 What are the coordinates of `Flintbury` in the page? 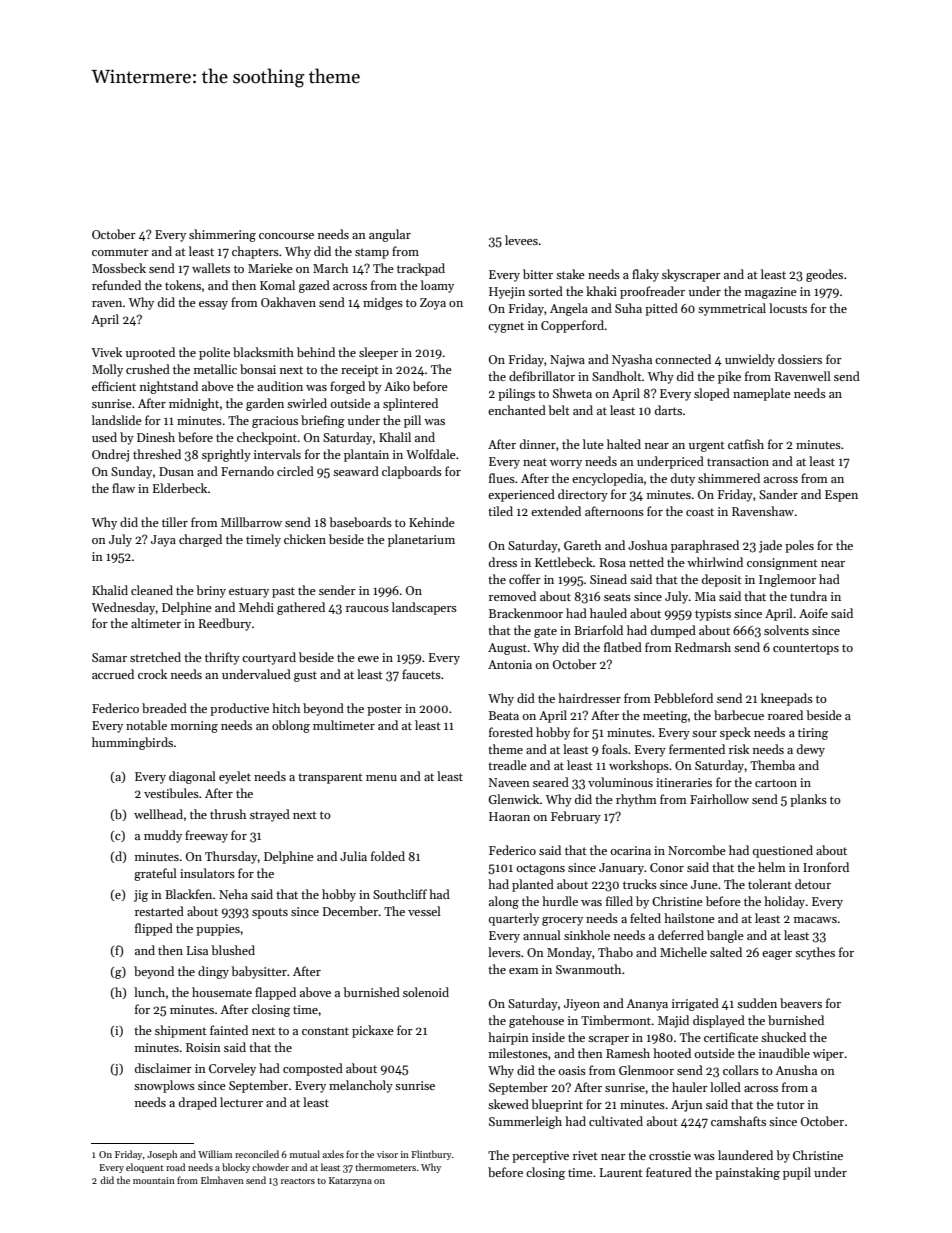 It's located at (431, 1155).
